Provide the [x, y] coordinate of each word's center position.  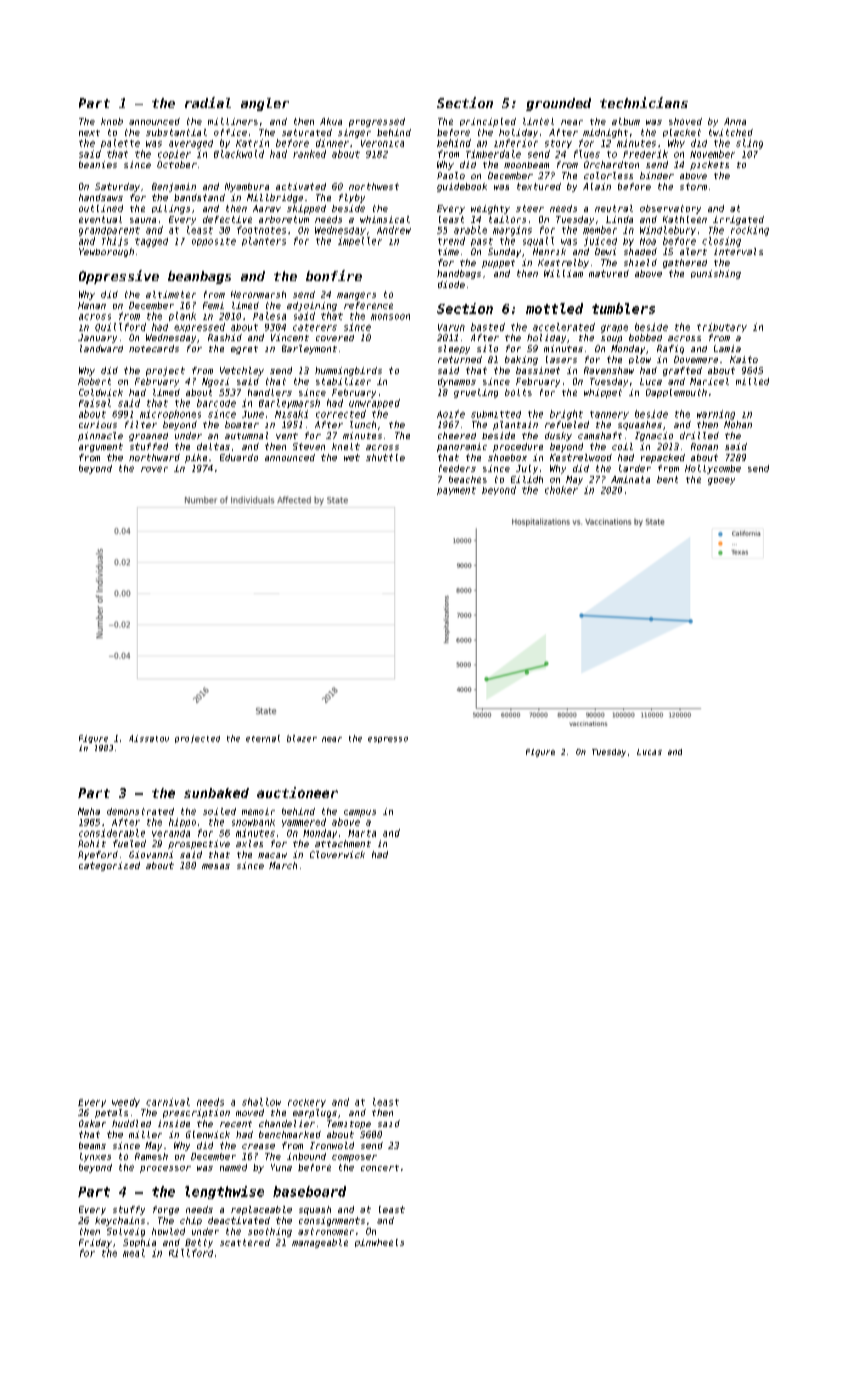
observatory [670, 209]
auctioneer [297, 792]
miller [145, 1134]
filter [141, 424]
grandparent [109, 231]
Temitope [349, 1124]
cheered [457, 435]
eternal [263, 738]
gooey [721, 481]
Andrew [394, 230]
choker [561, 490]
